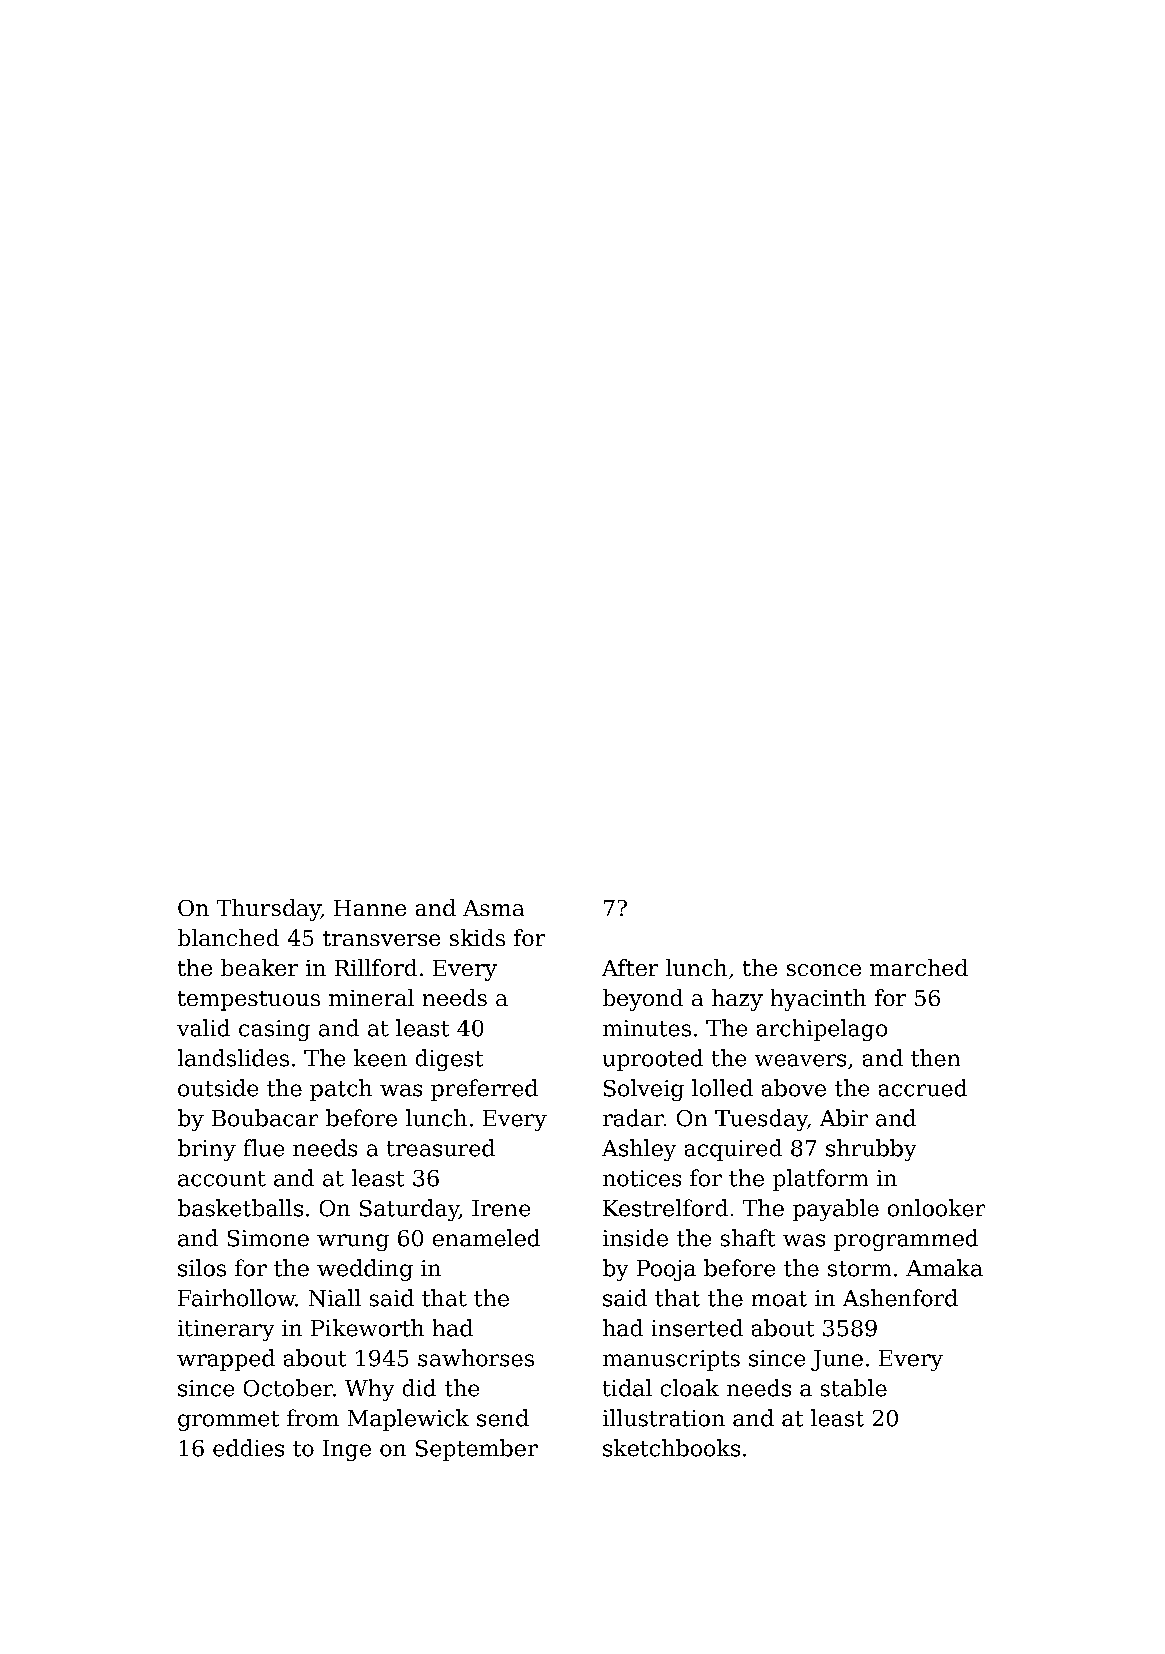 The width and height of the screenshot is (1165, 1654). What do you see at coordinates (441, 1148) in the screenshot?
I see `treasured` at bounding box center [441, 1148].
